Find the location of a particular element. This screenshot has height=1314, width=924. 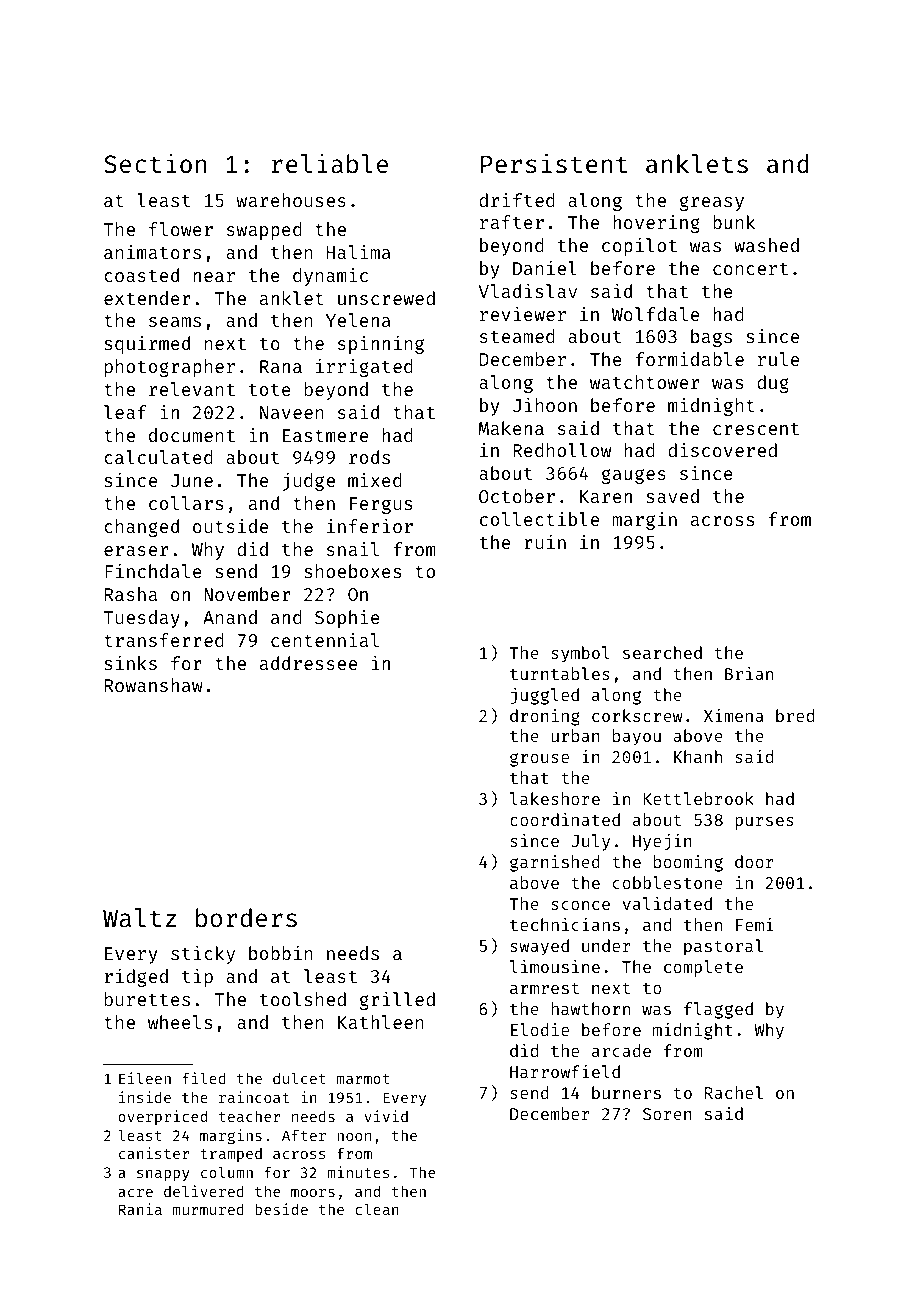

spinning is located at coordinates (381, 344).
